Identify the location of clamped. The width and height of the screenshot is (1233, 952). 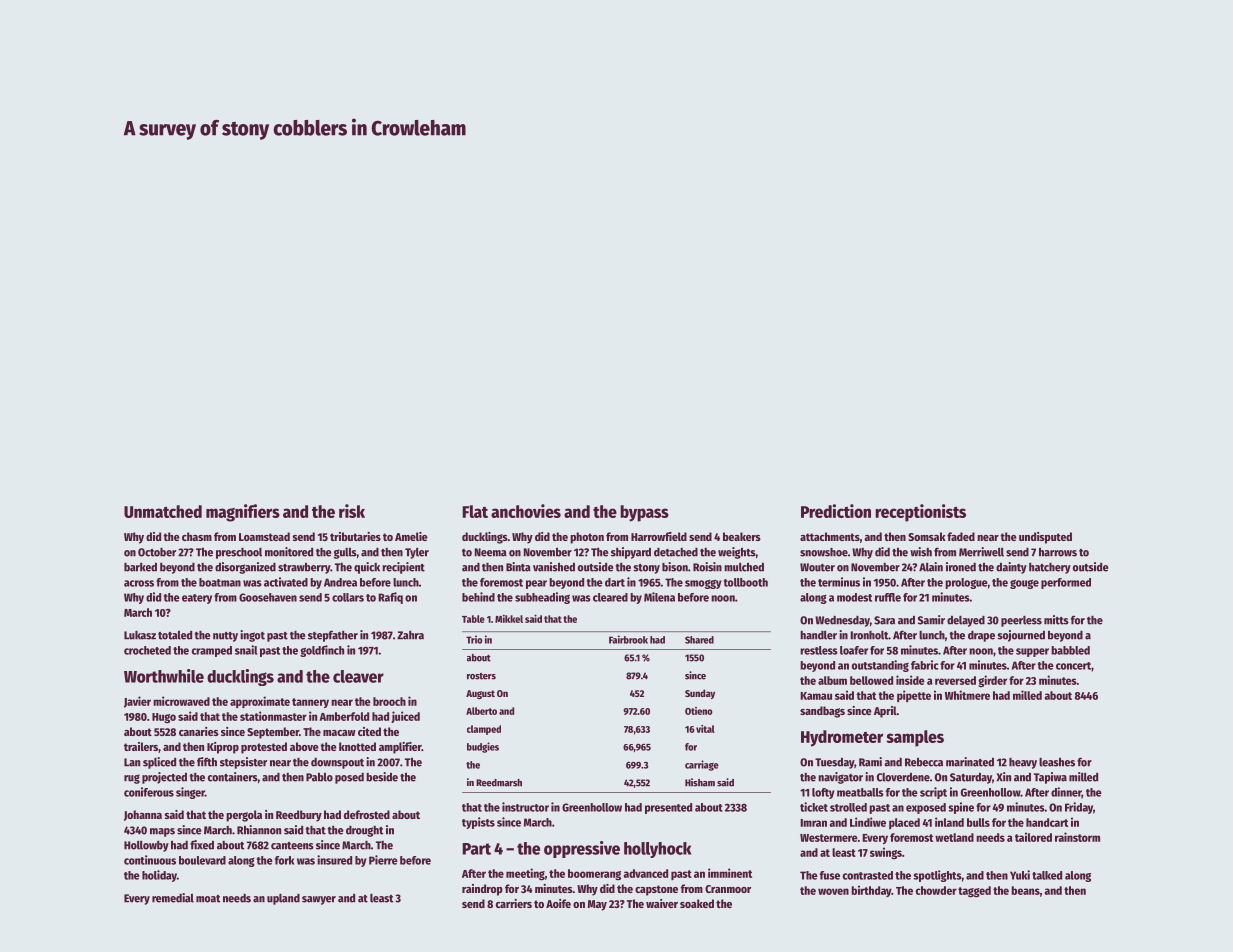
(484, 730).
